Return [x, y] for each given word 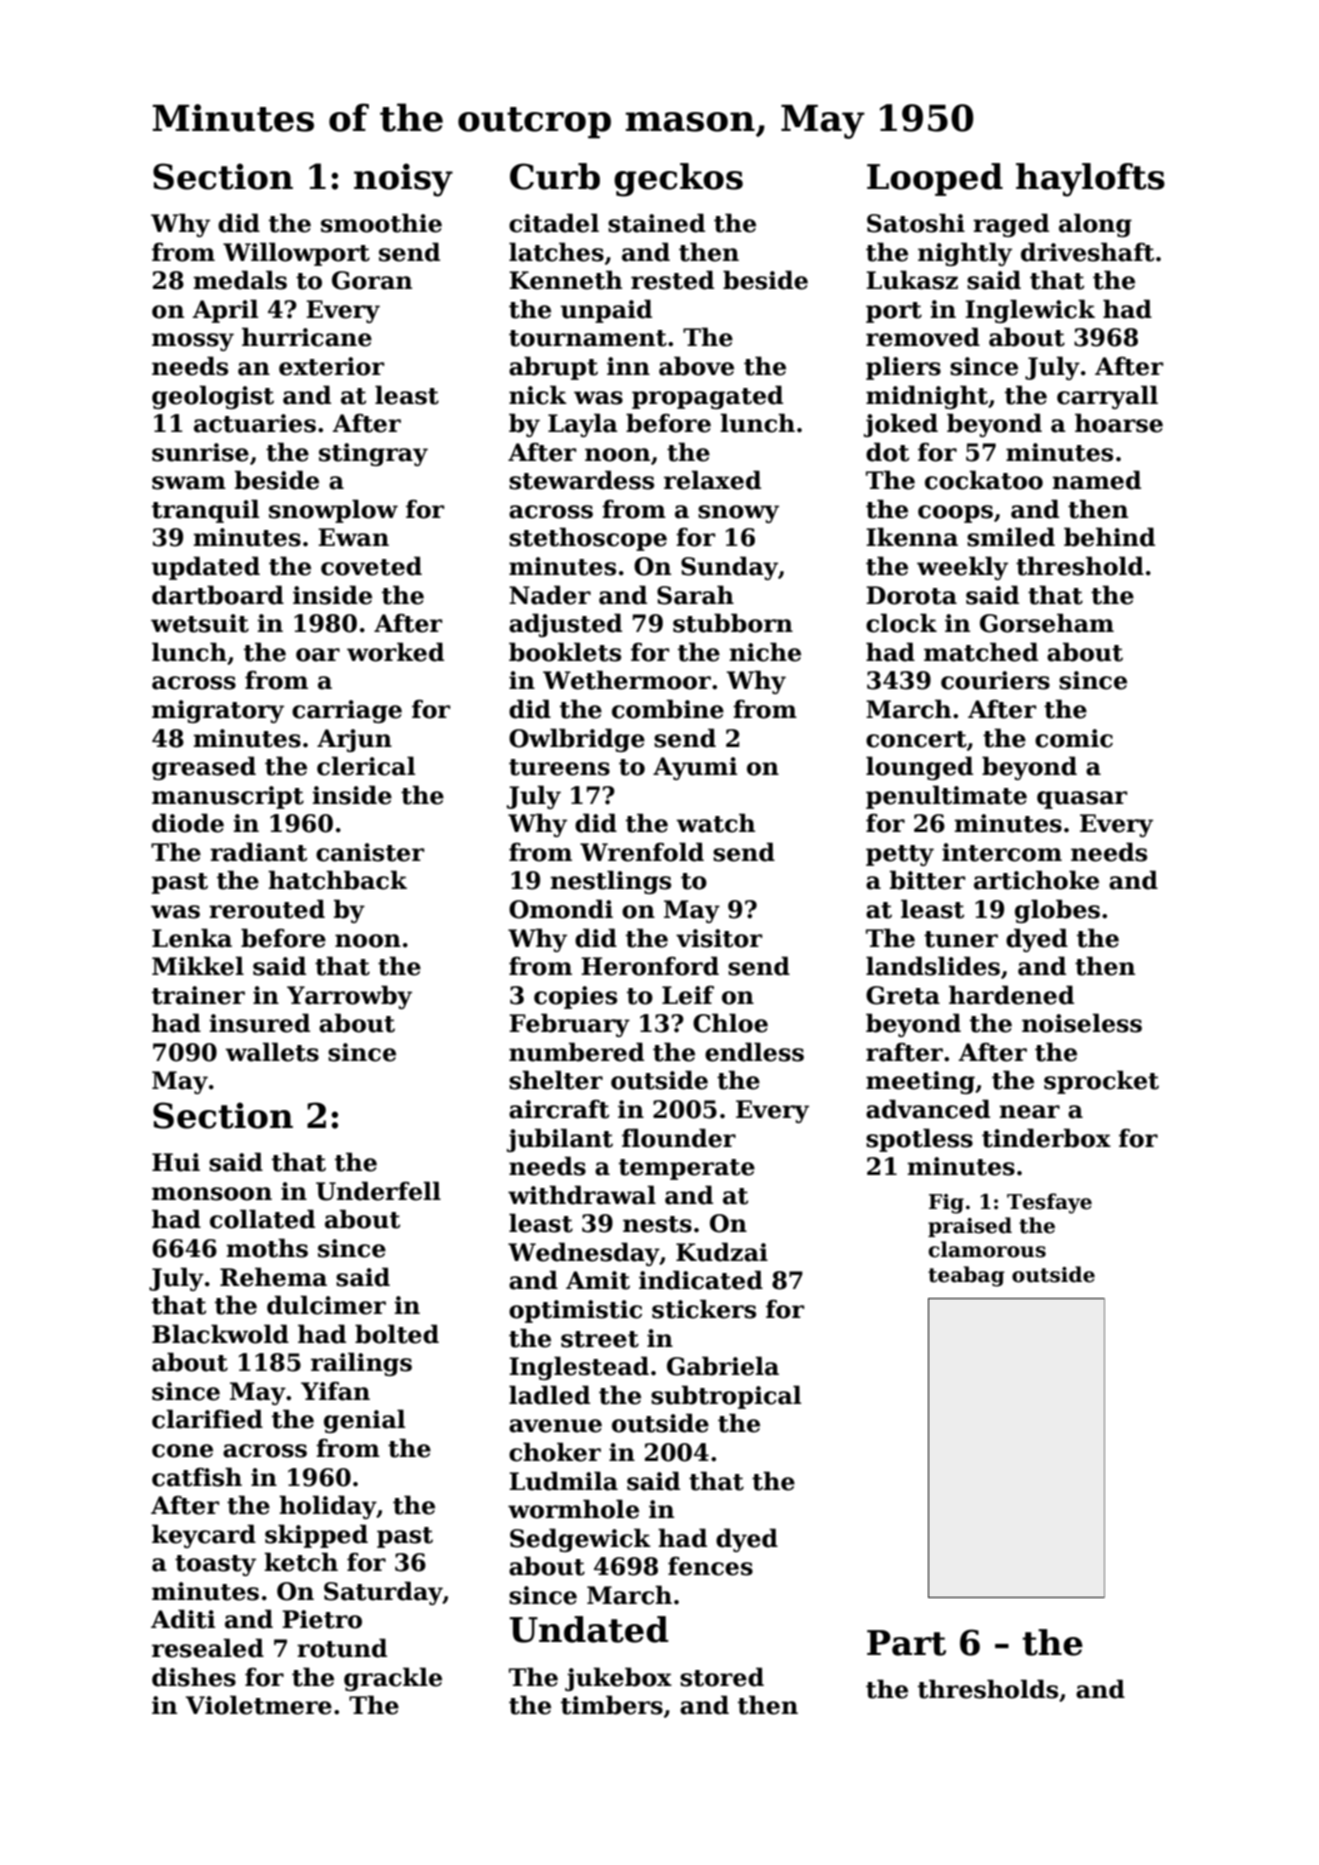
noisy [403, 180]
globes [1057, 911]
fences [710, 1566]
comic [1074, 738]
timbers [612, 1705]
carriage [347, 711]
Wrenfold [642, 852]
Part [906, 1643]
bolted [397, 1334]
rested [672, 280]
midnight [927, 397]
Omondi [561, 909]
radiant [258, 852]
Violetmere [259, 1705]
